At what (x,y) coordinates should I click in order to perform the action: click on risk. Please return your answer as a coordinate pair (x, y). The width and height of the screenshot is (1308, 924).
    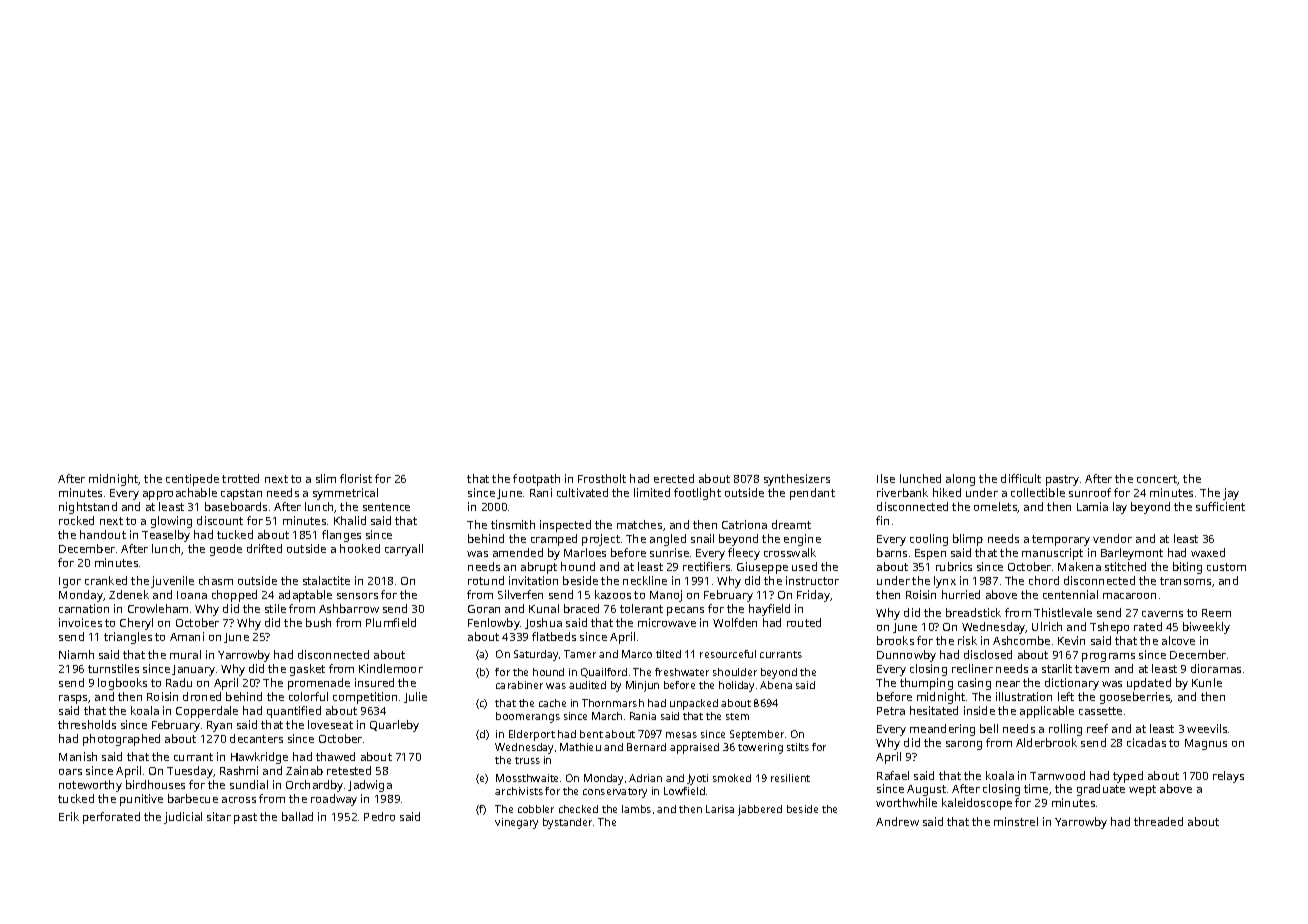
    Looking at the image, I should click on (967, 640).
